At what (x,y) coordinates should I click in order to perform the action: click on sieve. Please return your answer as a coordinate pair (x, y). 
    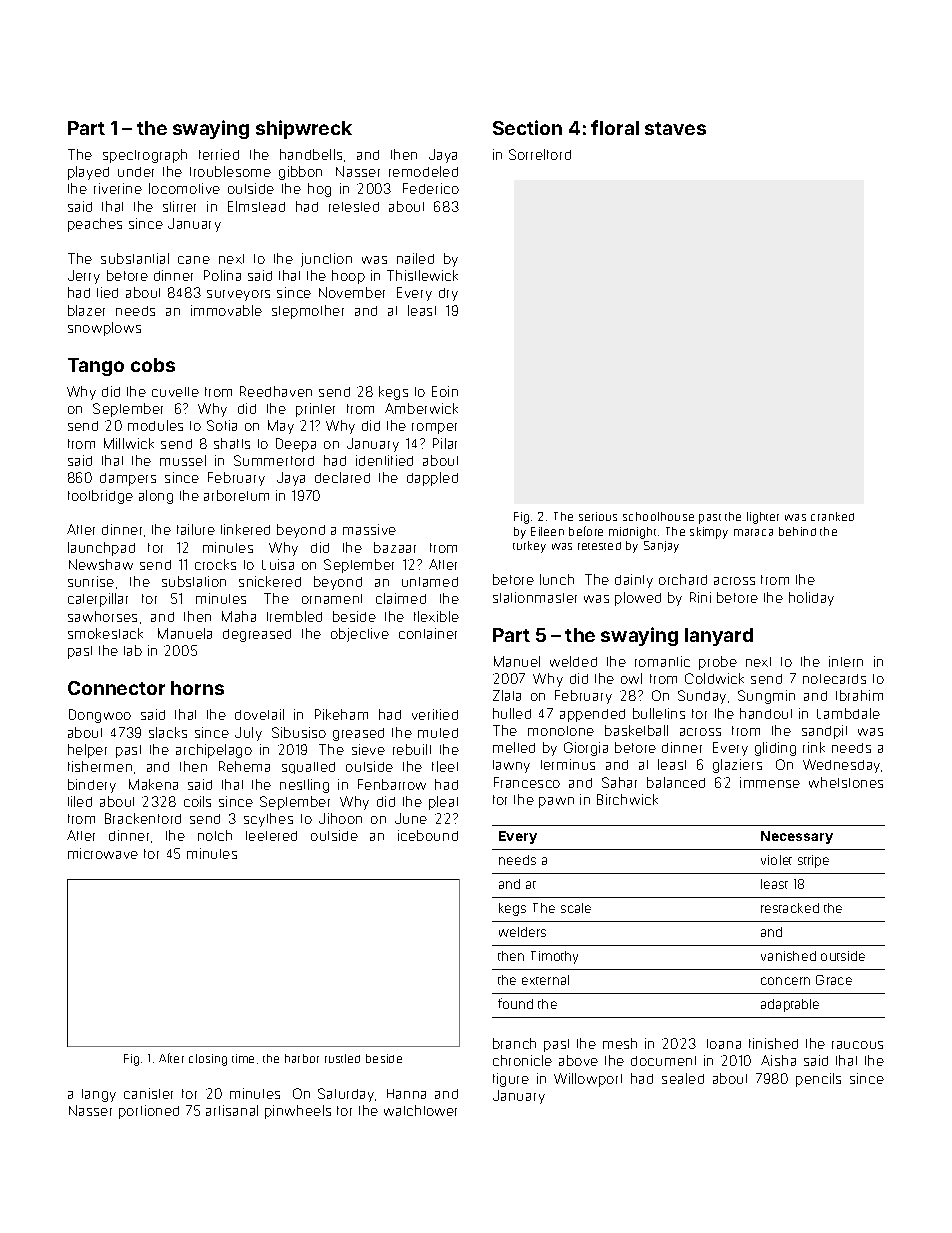
    Looking at the image, I should click on (368, 749).
